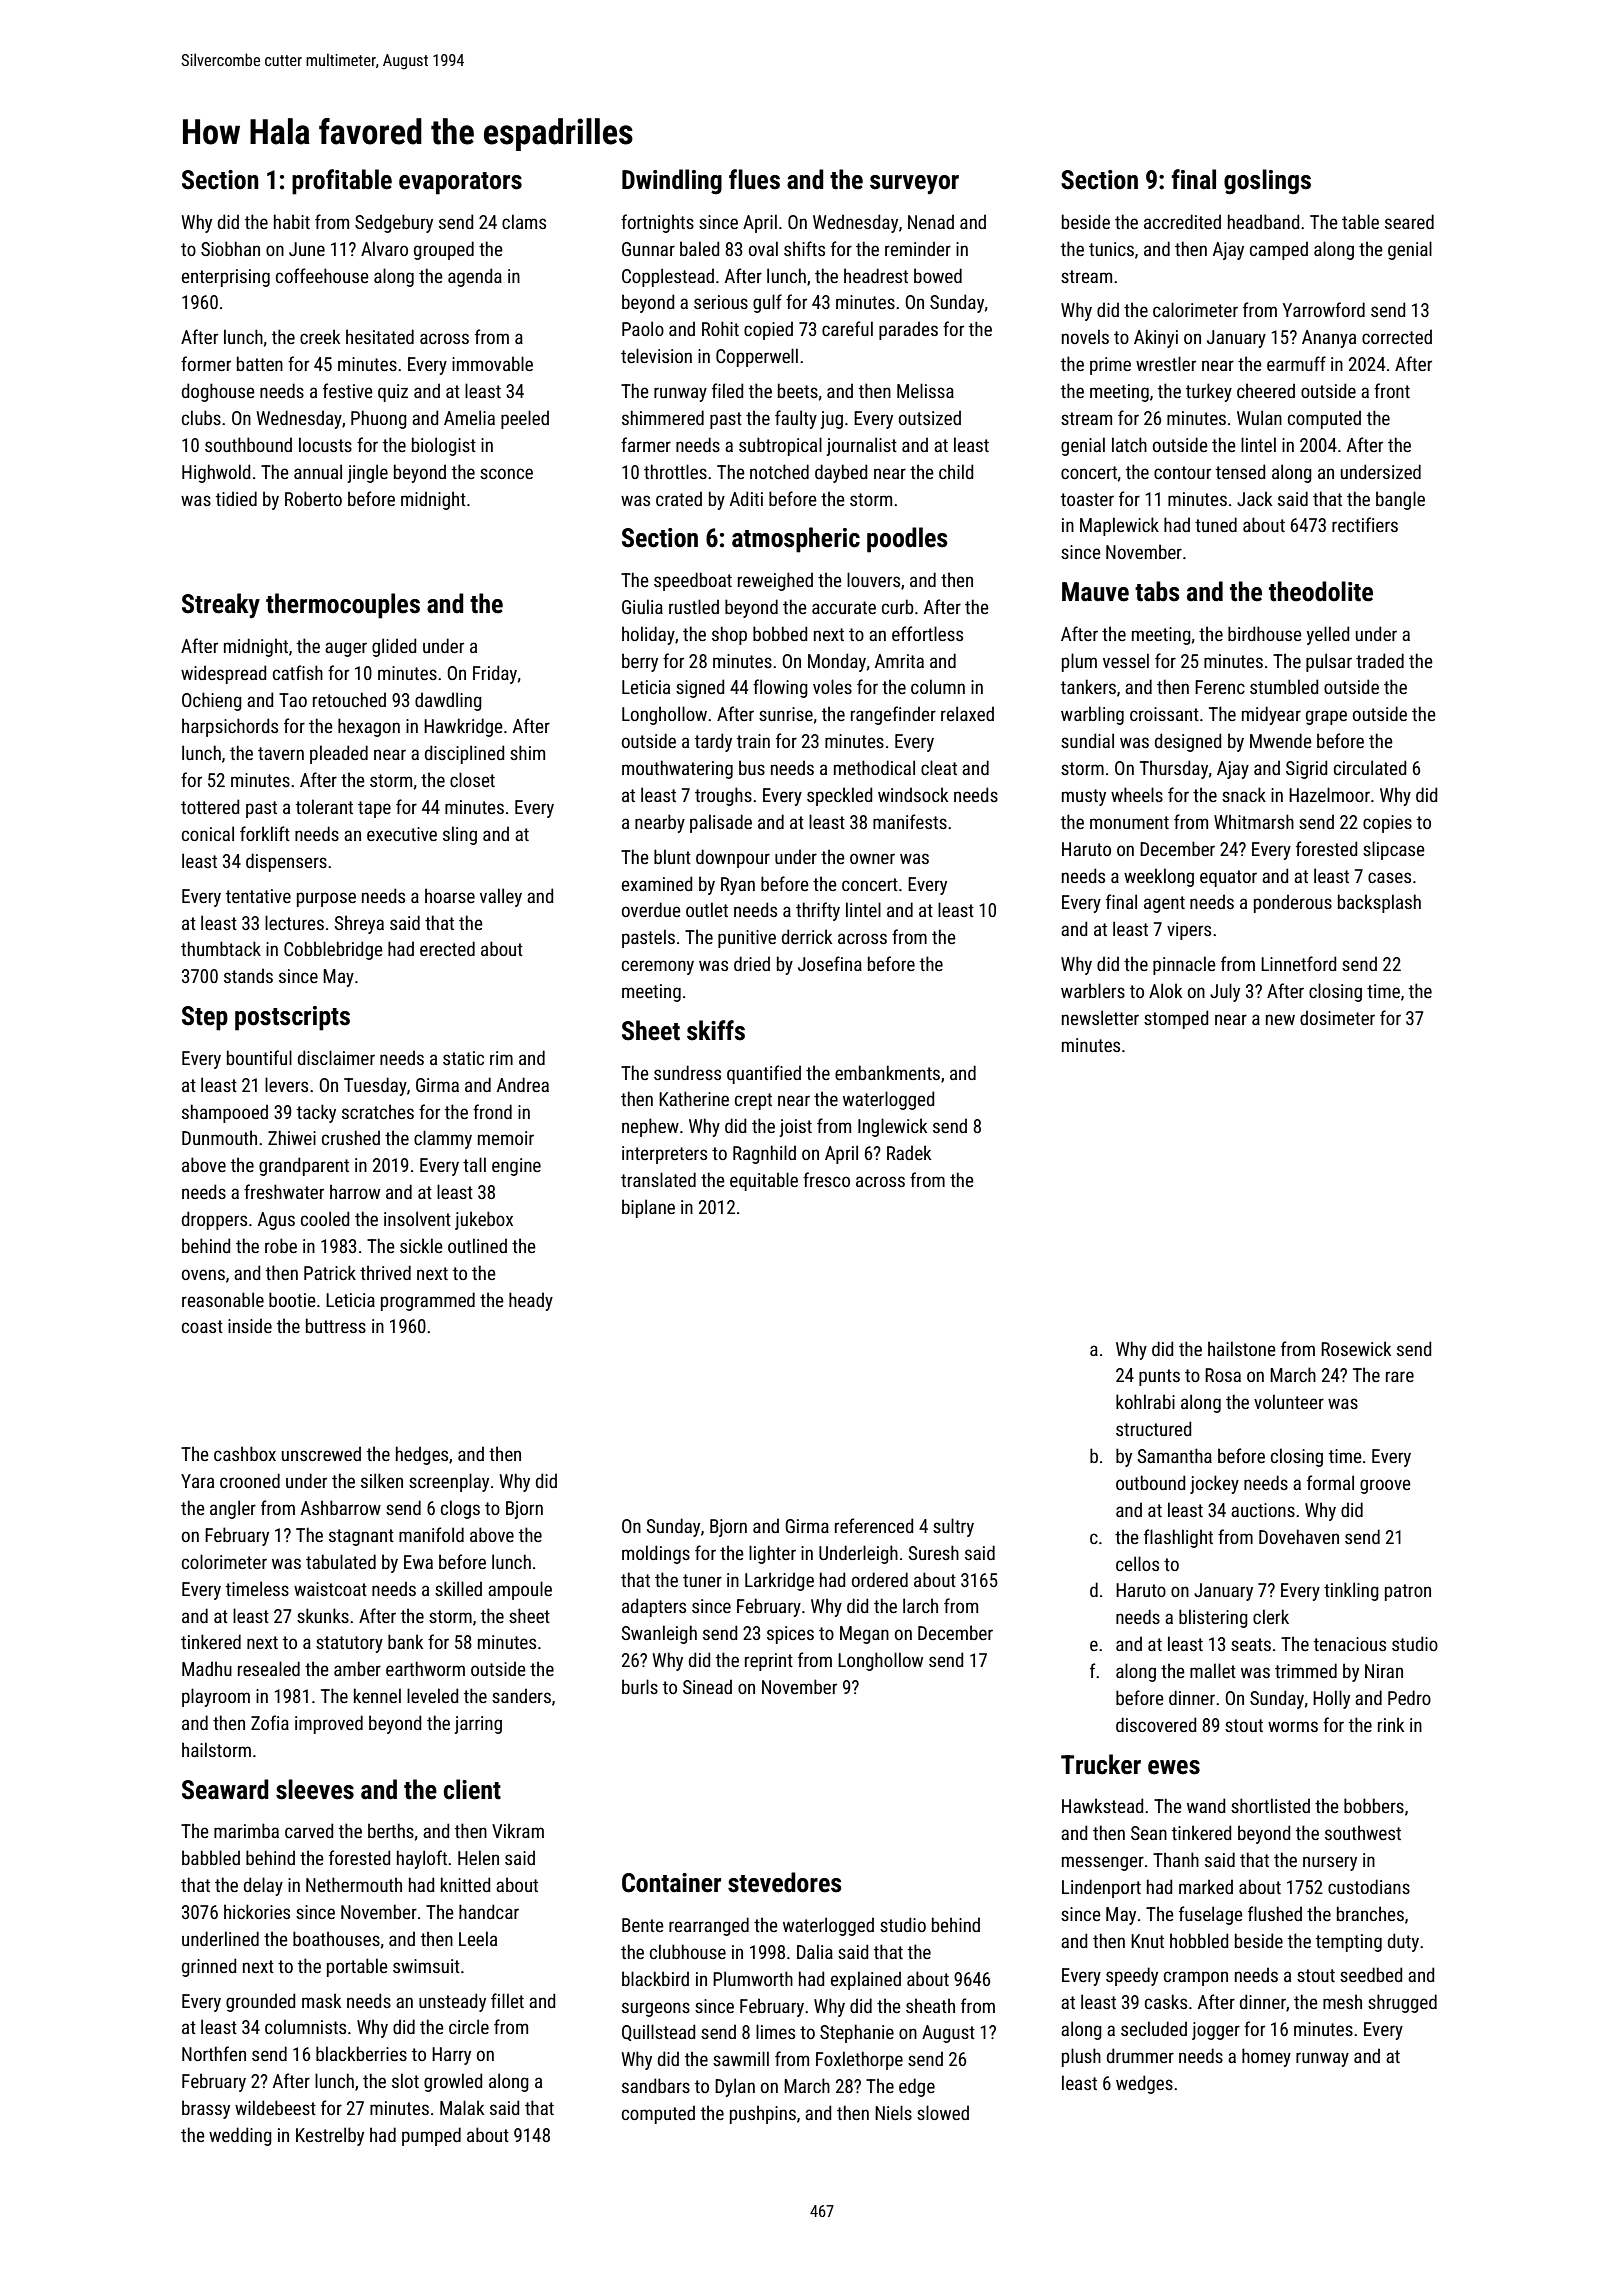  Describe the element at coordinates (226, 278) in the screenshot. I see `enterprising` at that location.
